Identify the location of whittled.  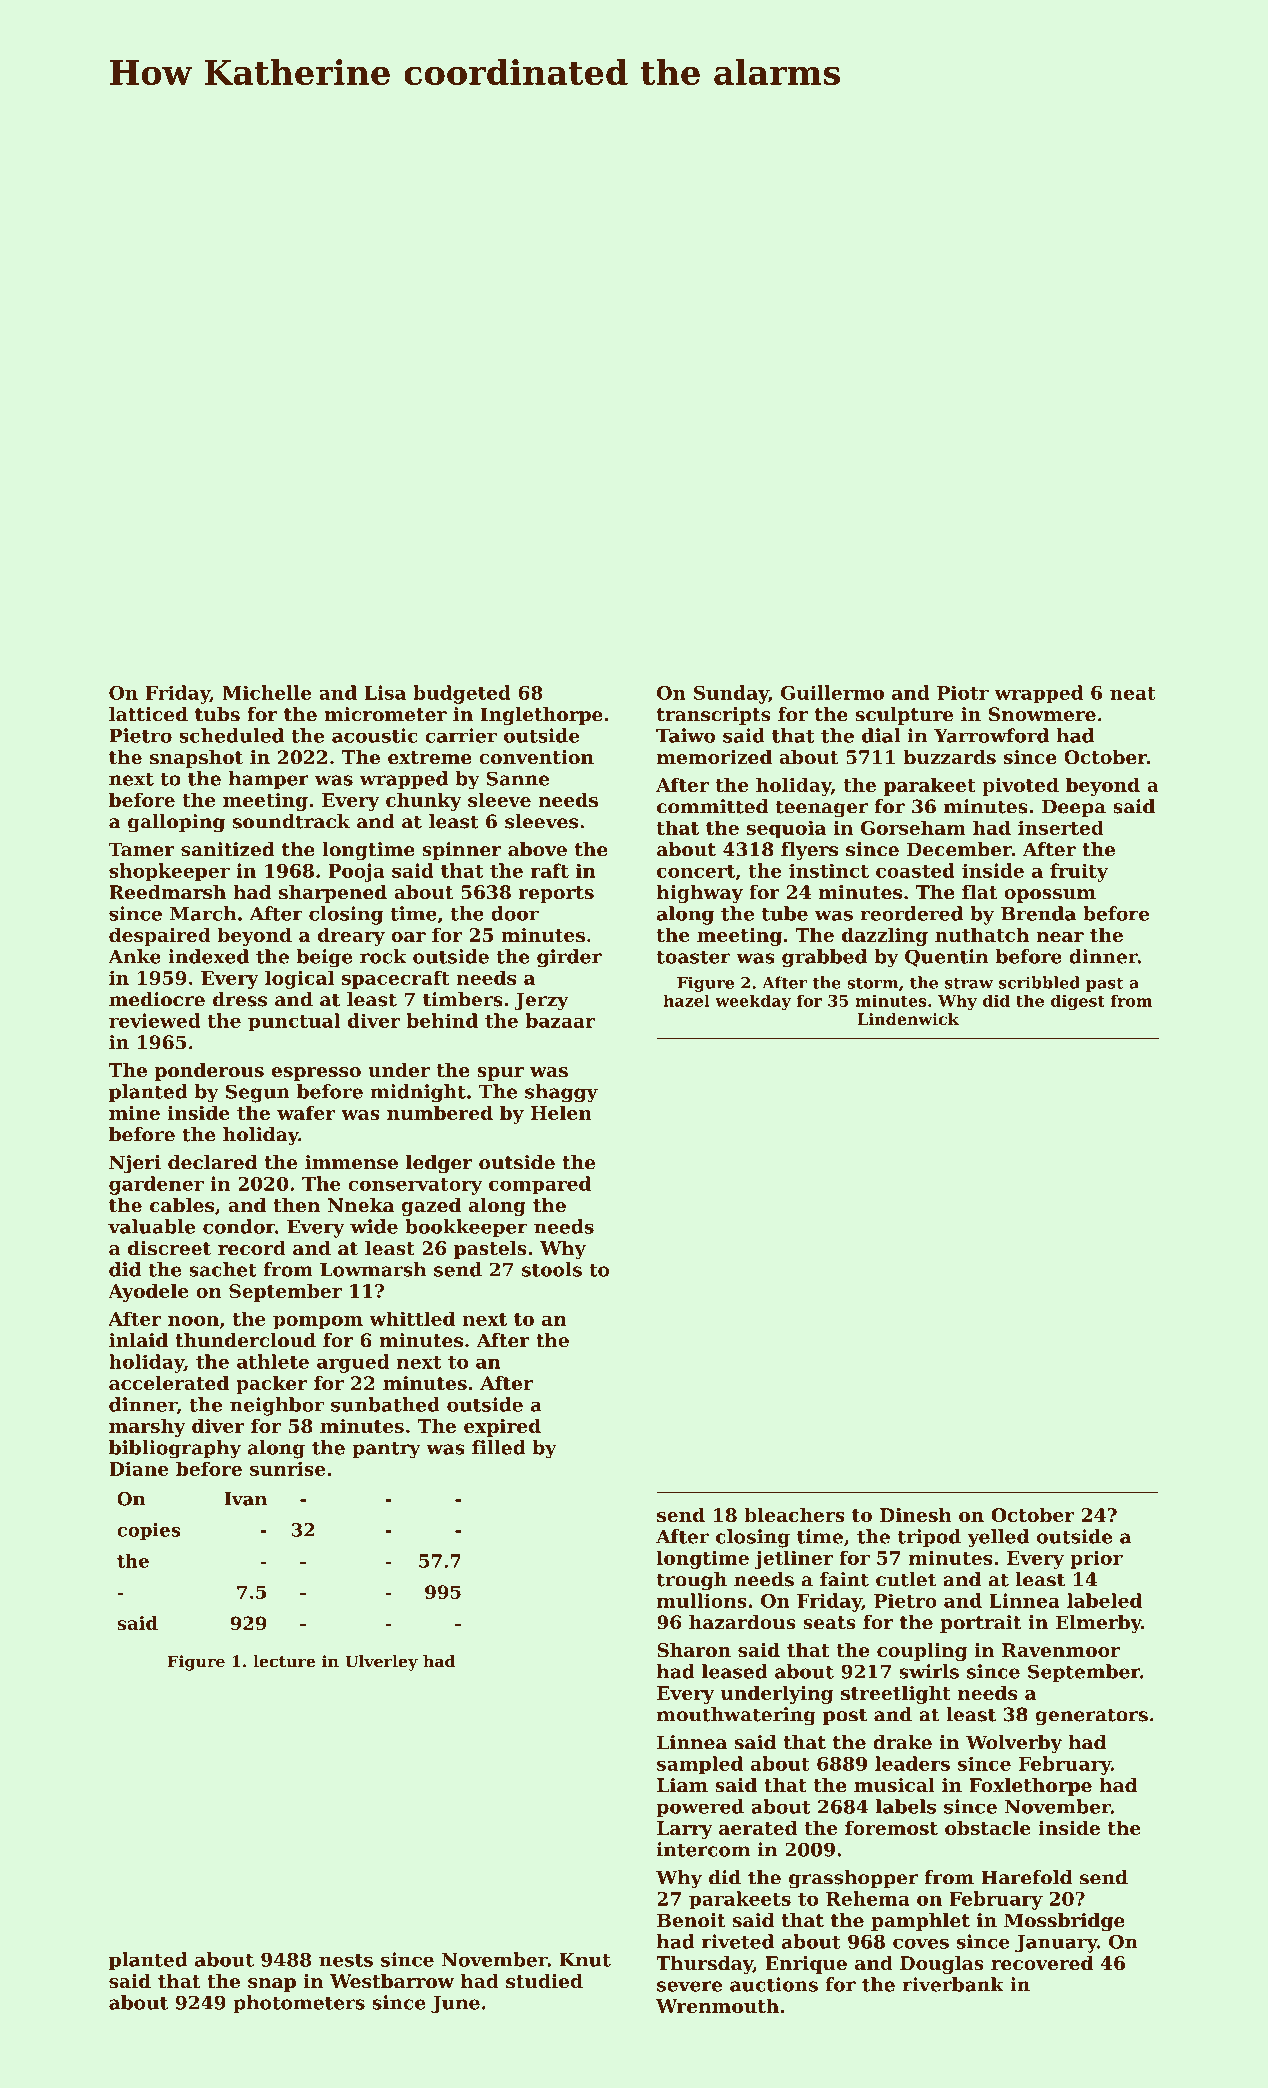
(412, 1318).
